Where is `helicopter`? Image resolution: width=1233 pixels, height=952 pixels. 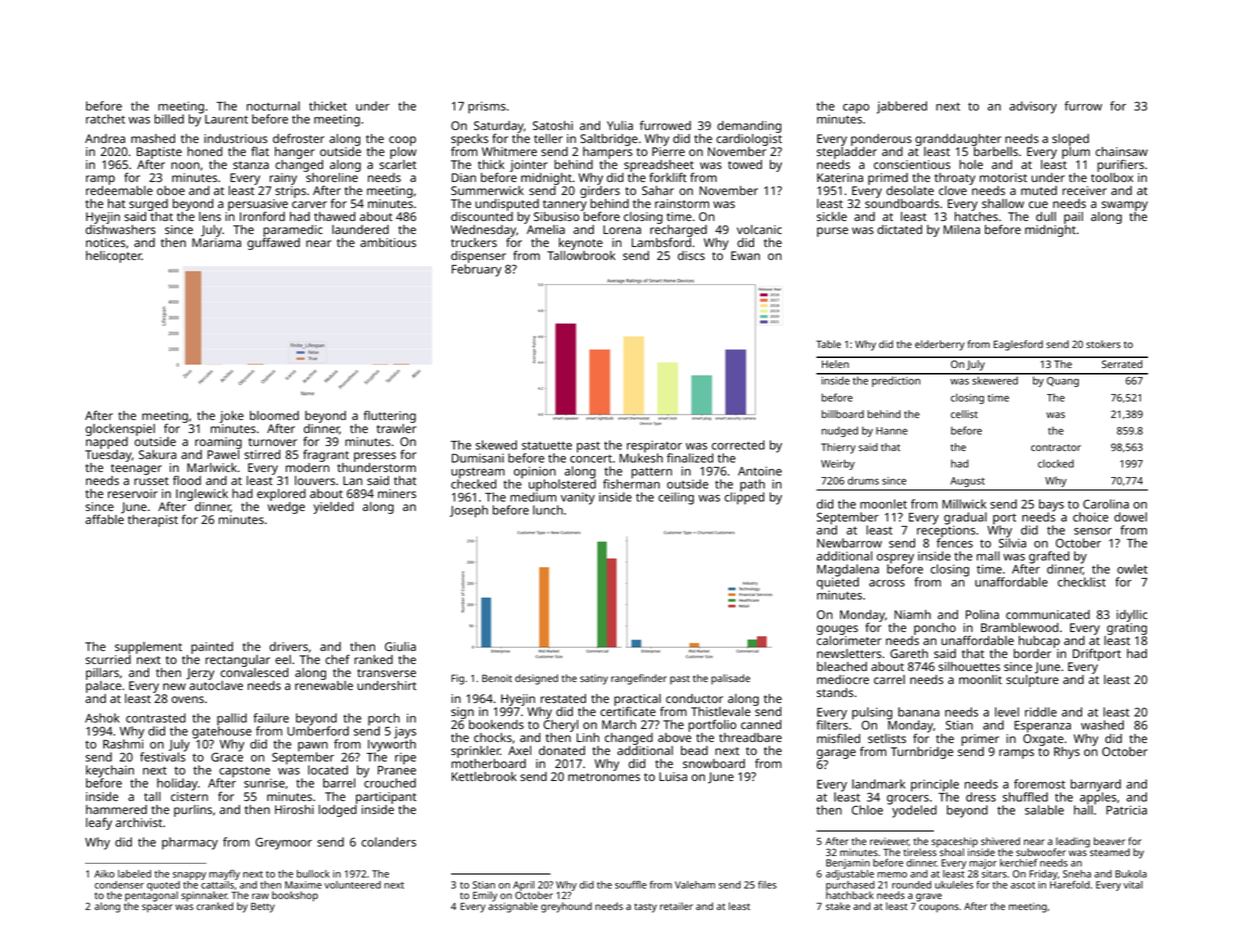 helicopter is located at coordinates (114, 257).
